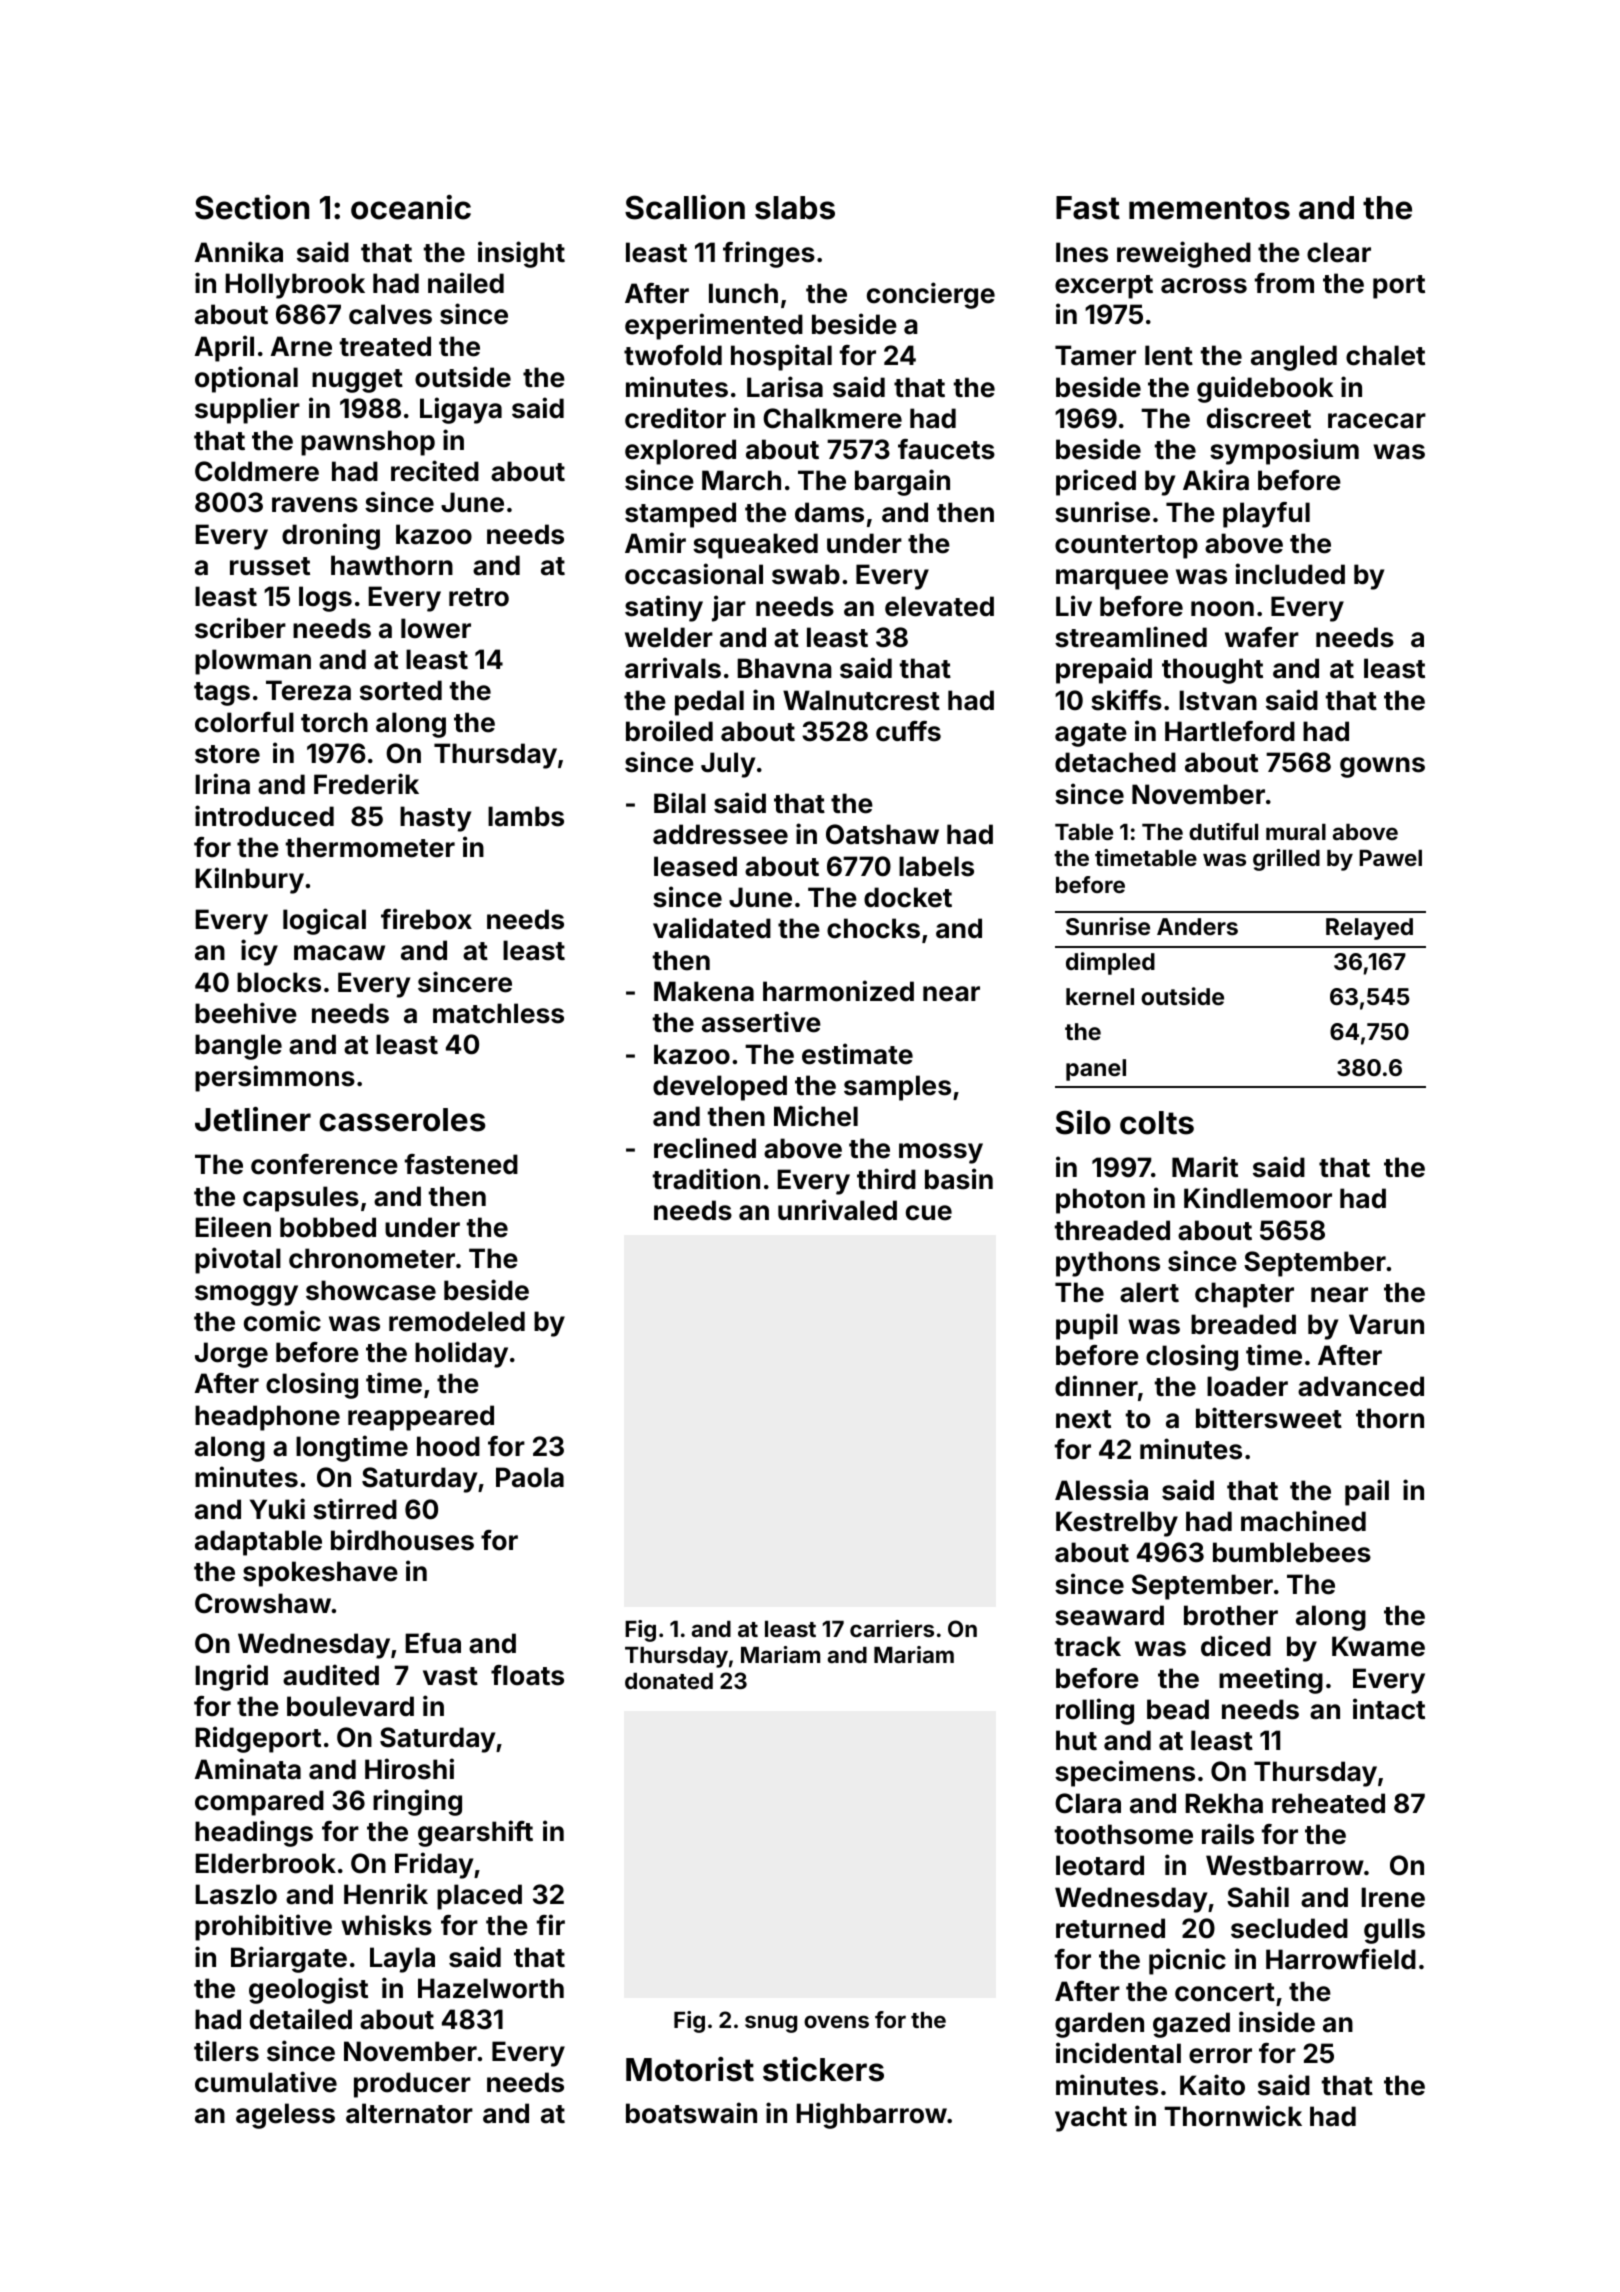 Image resolution: width=1620 pixels, height=2292 pixels. I want to click on harmonized, so click(838, 991).
